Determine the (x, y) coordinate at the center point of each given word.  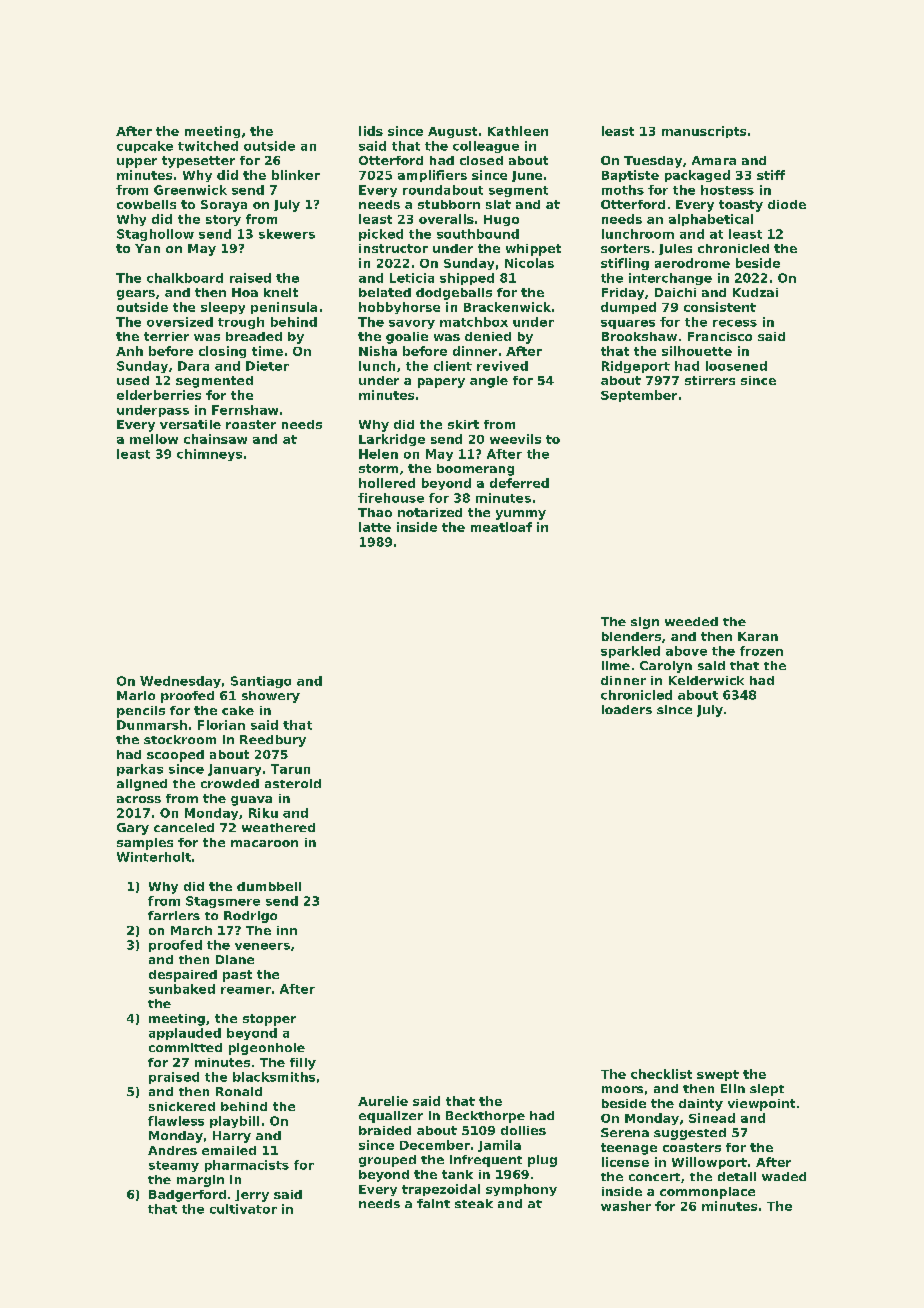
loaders (627, 709)
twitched (208, 146)
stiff (771, 175)
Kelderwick (706, 680)
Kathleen (518, 131)
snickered (182, 1106)
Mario (136, 695)
